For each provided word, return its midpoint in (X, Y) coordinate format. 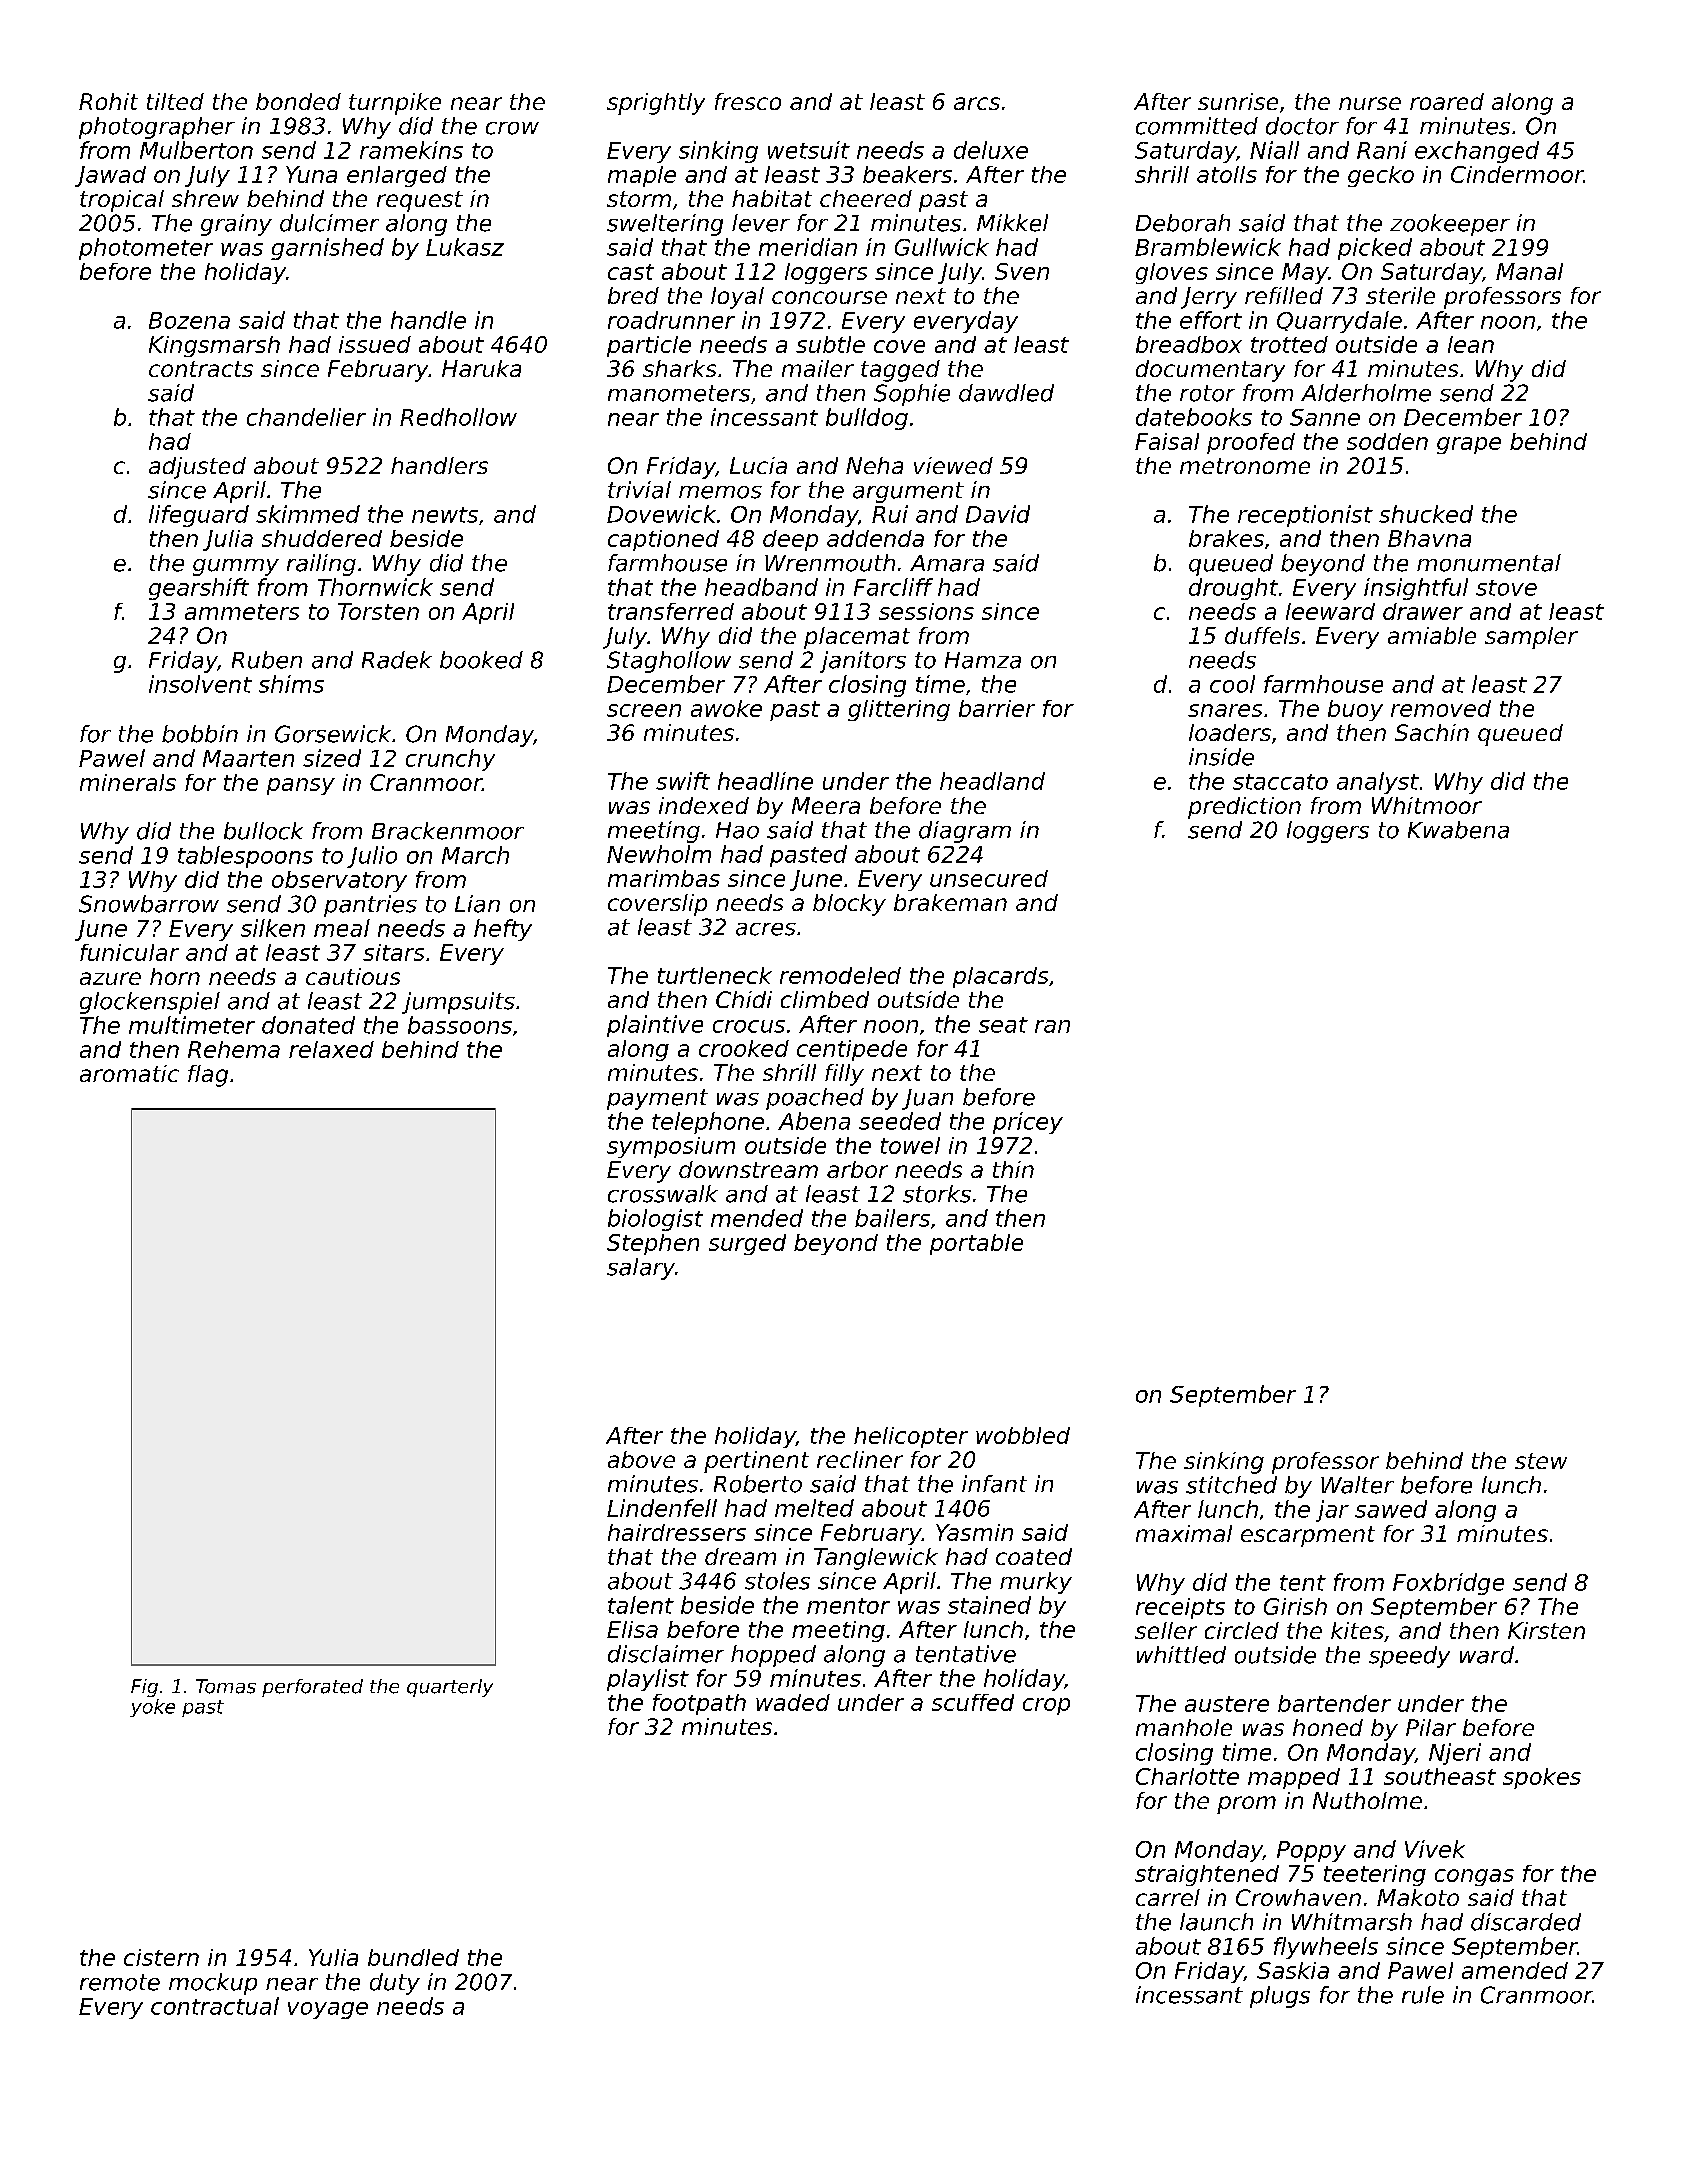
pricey (1028, 1123)
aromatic (129, 1073)
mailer (818, 368)
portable (976, 1244)
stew (1541, 1461)
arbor (857, 1169)
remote (120, 1982)
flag (208, 1076)
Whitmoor (1427, 805)
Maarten (248, 758)
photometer (146, 249)
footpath (699, 1704)
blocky (849, 905)
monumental (1489, 563)
